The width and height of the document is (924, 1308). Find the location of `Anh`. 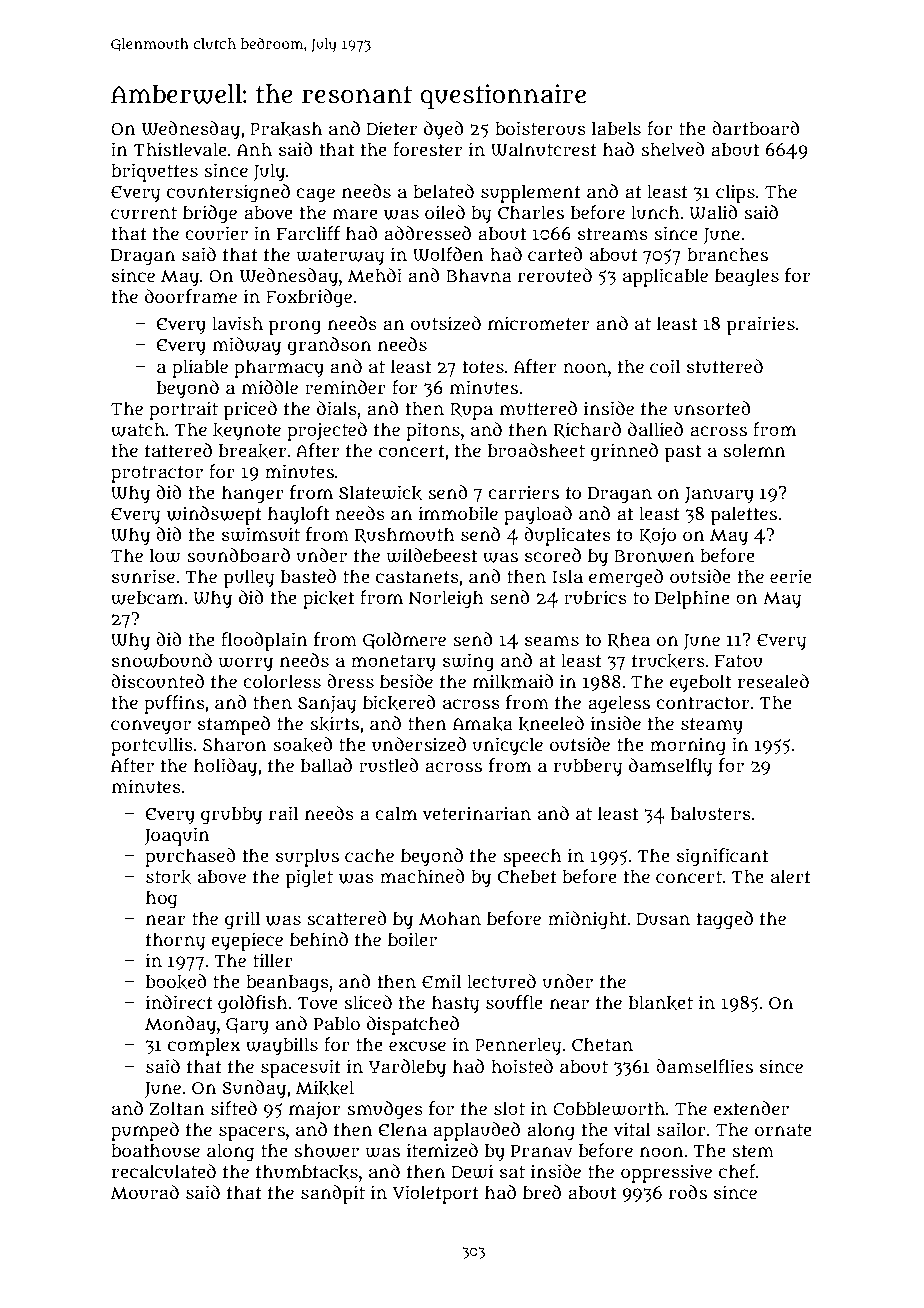

Anh is located at coordinates (254, 149).
